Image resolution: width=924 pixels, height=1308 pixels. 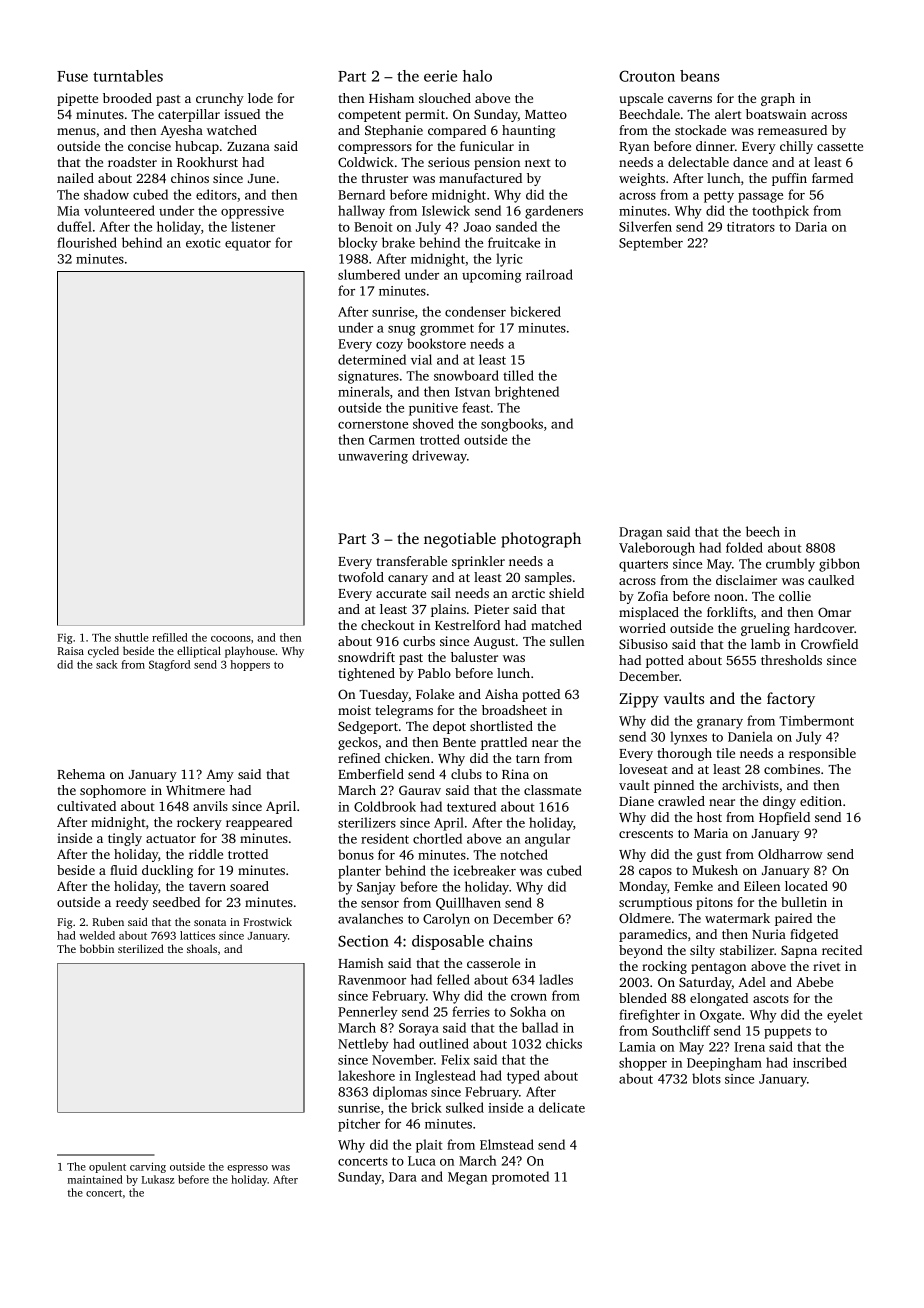 What do you see at coordinates (548, 578) in the document?
I see `samples` at bounding box center [548, 578].
